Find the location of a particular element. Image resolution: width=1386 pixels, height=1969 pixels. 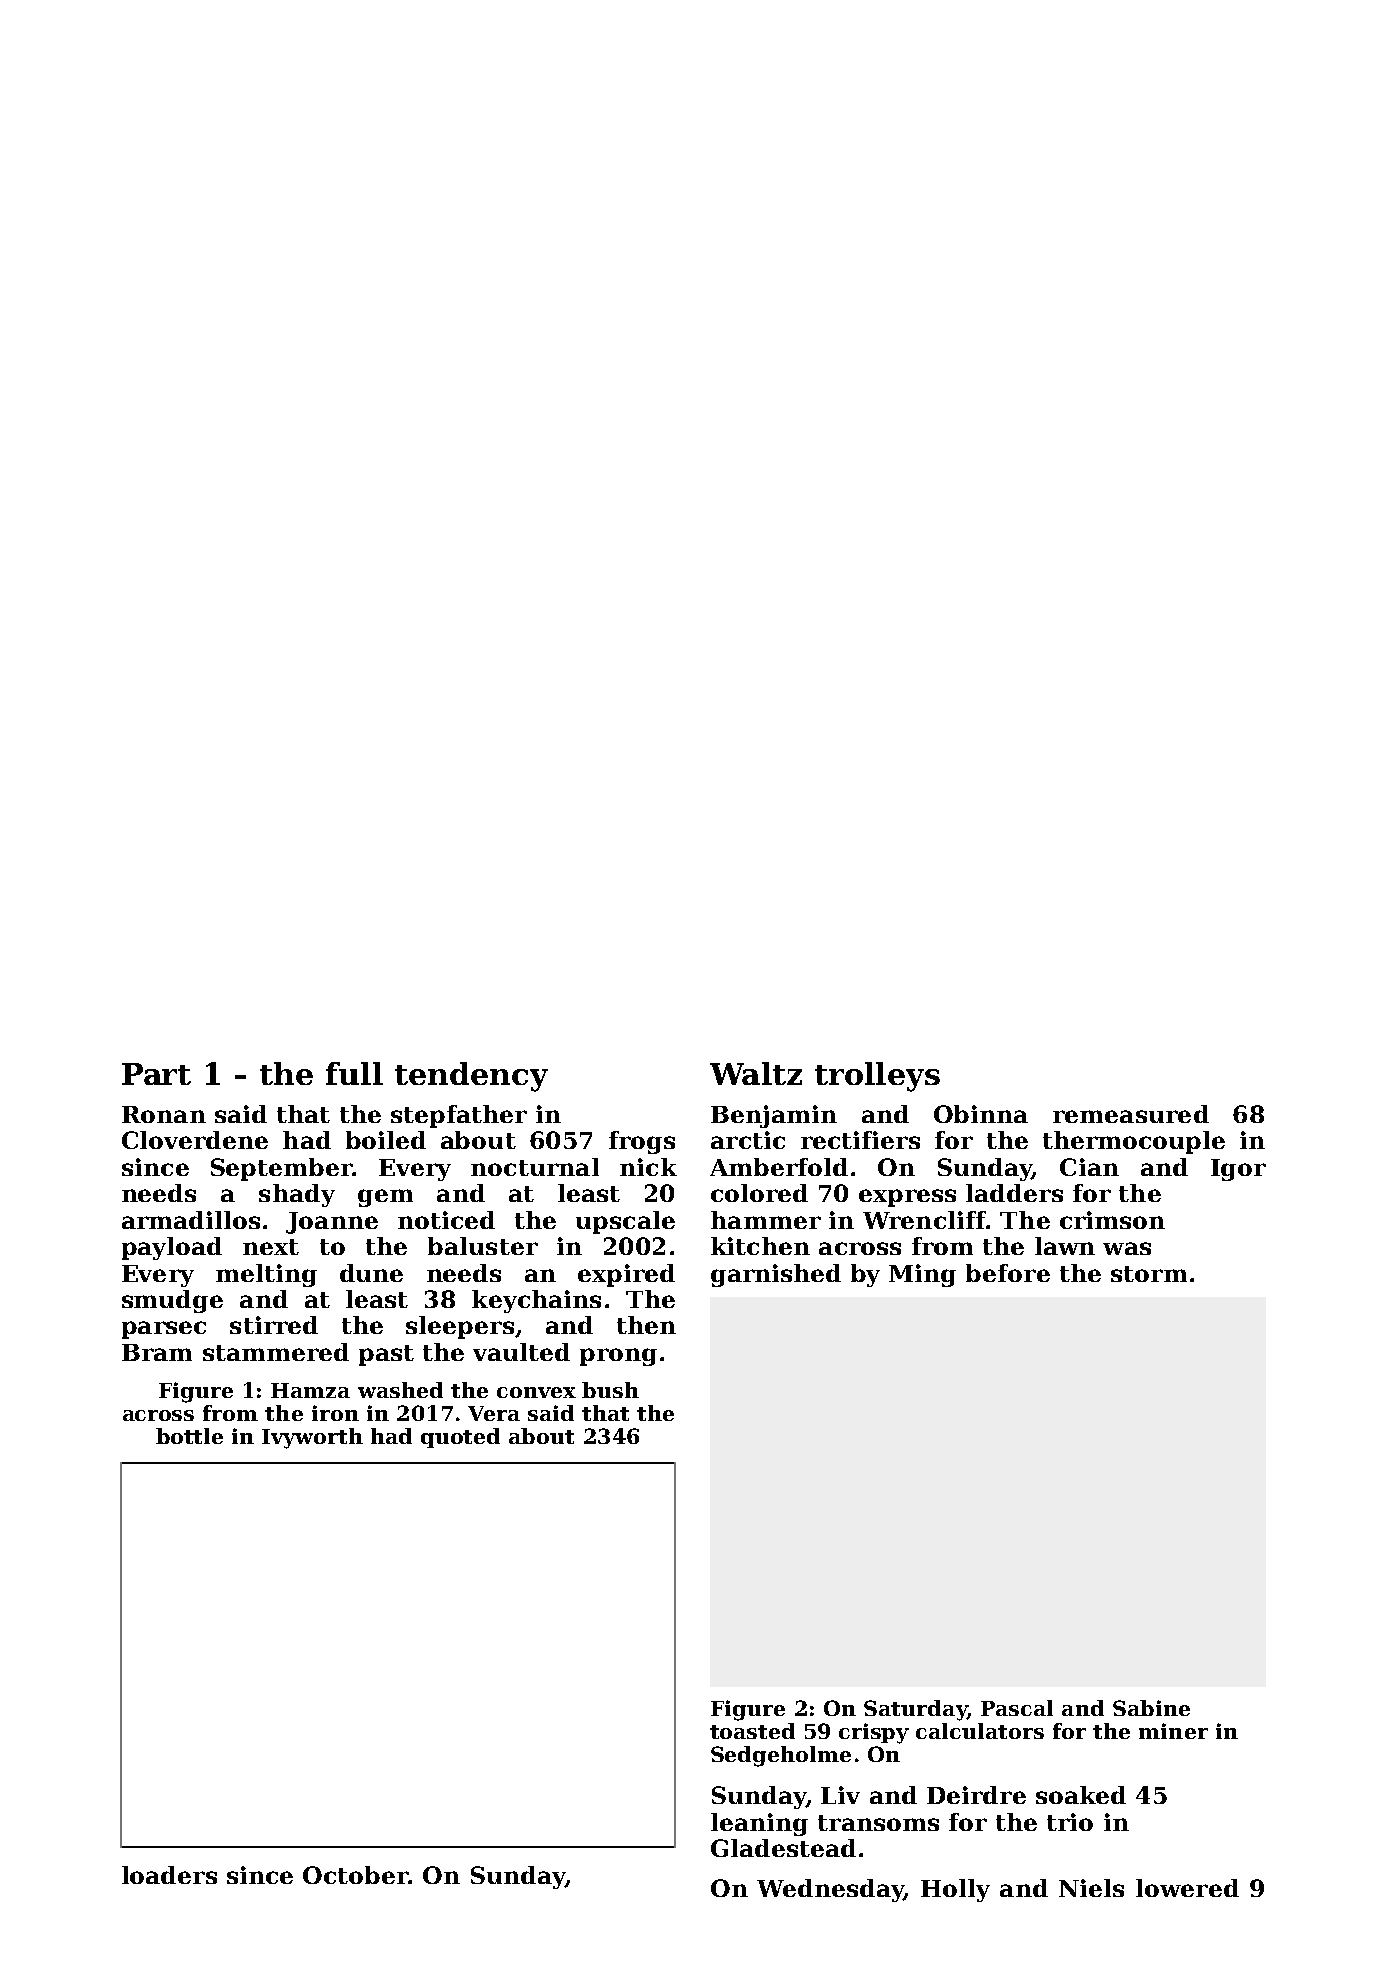

lowered is located at coordinates (1187, 1888).
